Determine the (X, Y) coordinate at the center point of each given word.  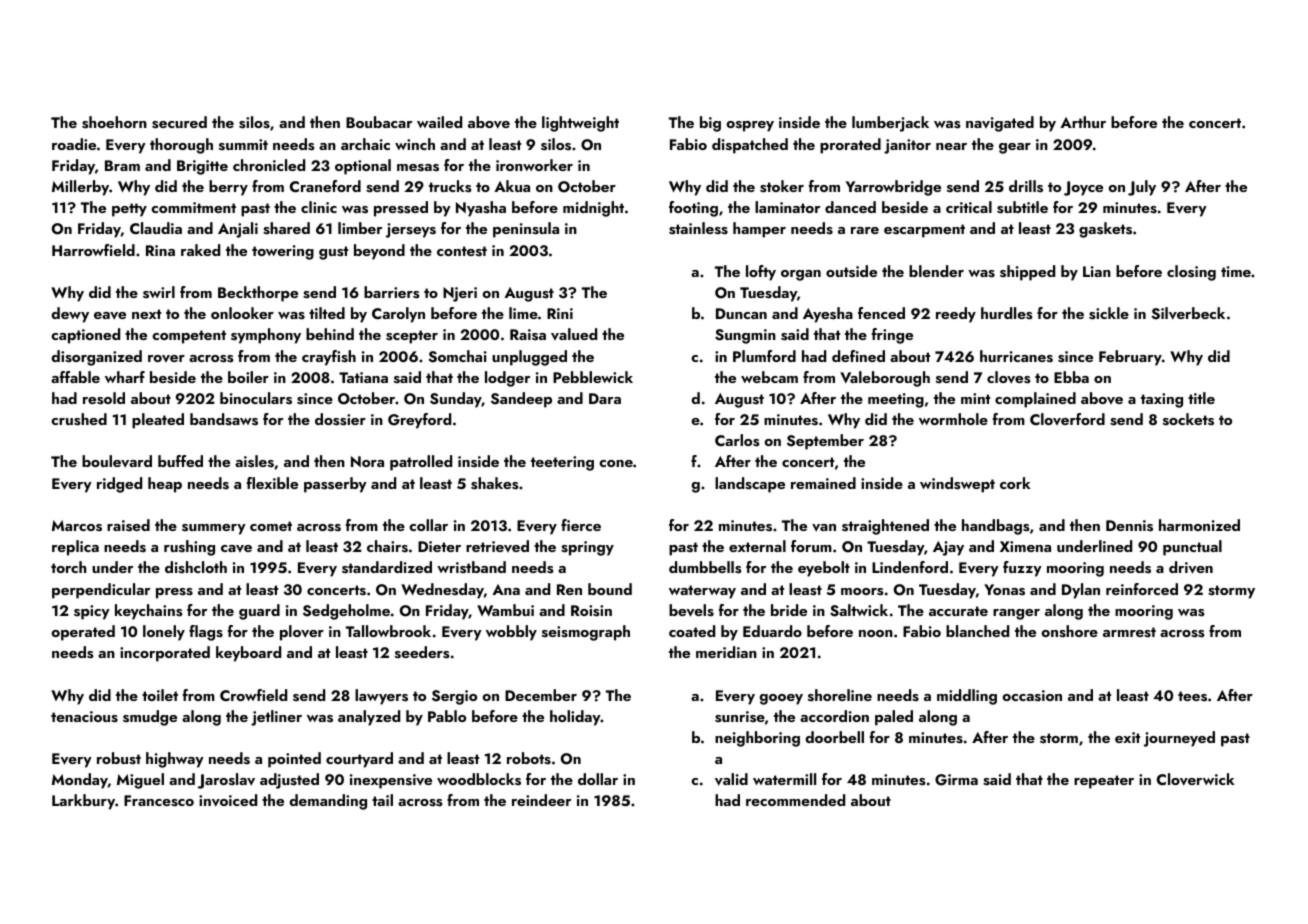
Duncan (741, 313)
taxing (1162, 400)
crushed (79, 419)
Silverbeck (1188, 313)
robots (529, 758)
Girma (956, 780)
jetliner (276, 718)
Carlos (737, 440)
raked (200, 250)
